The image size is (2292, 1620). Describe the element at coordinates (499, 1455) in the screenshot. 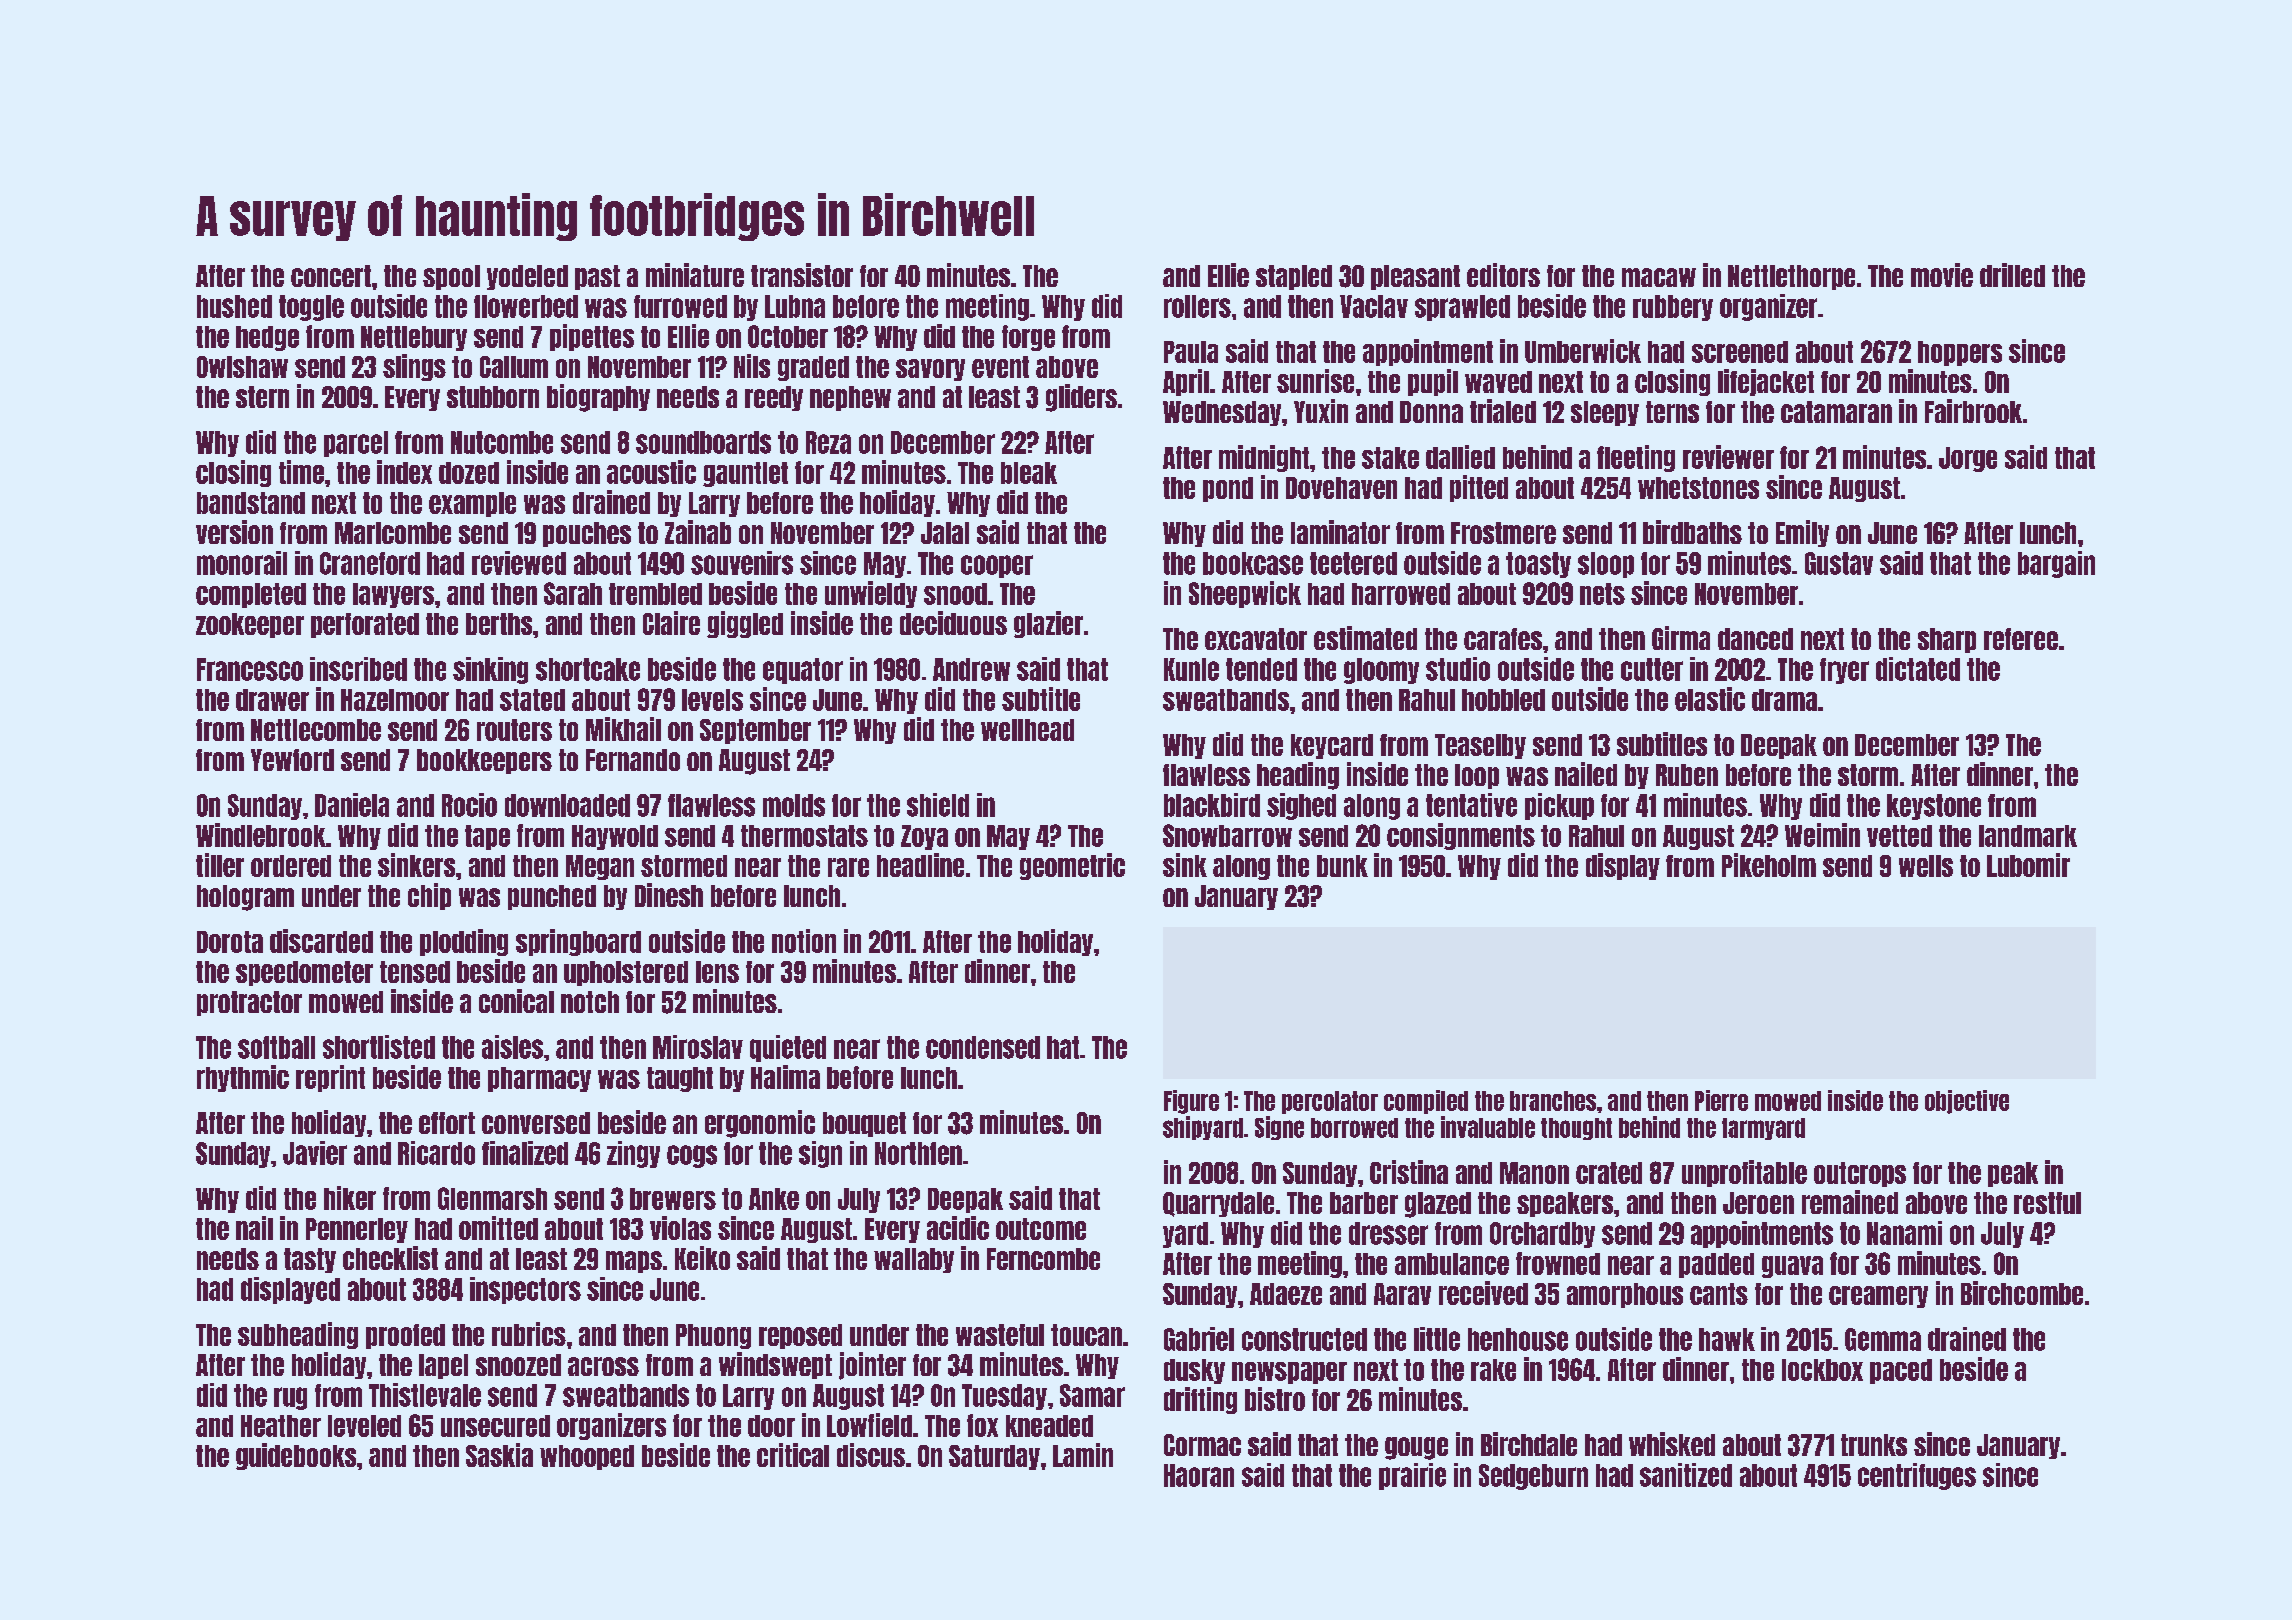

I see `Saskia` at that location.
